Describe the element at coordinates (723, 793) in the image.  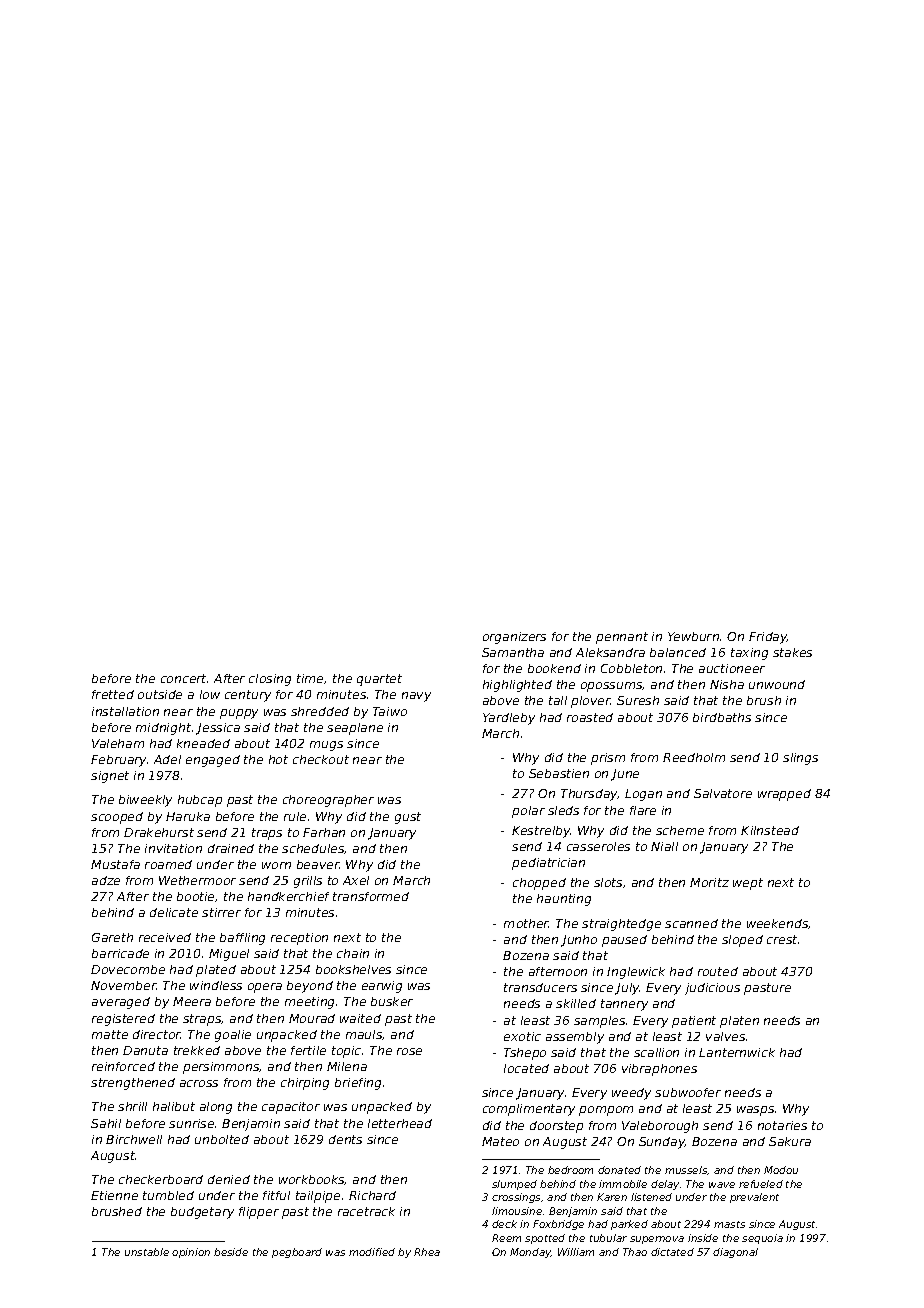
I see `Salvatore` at that location.
